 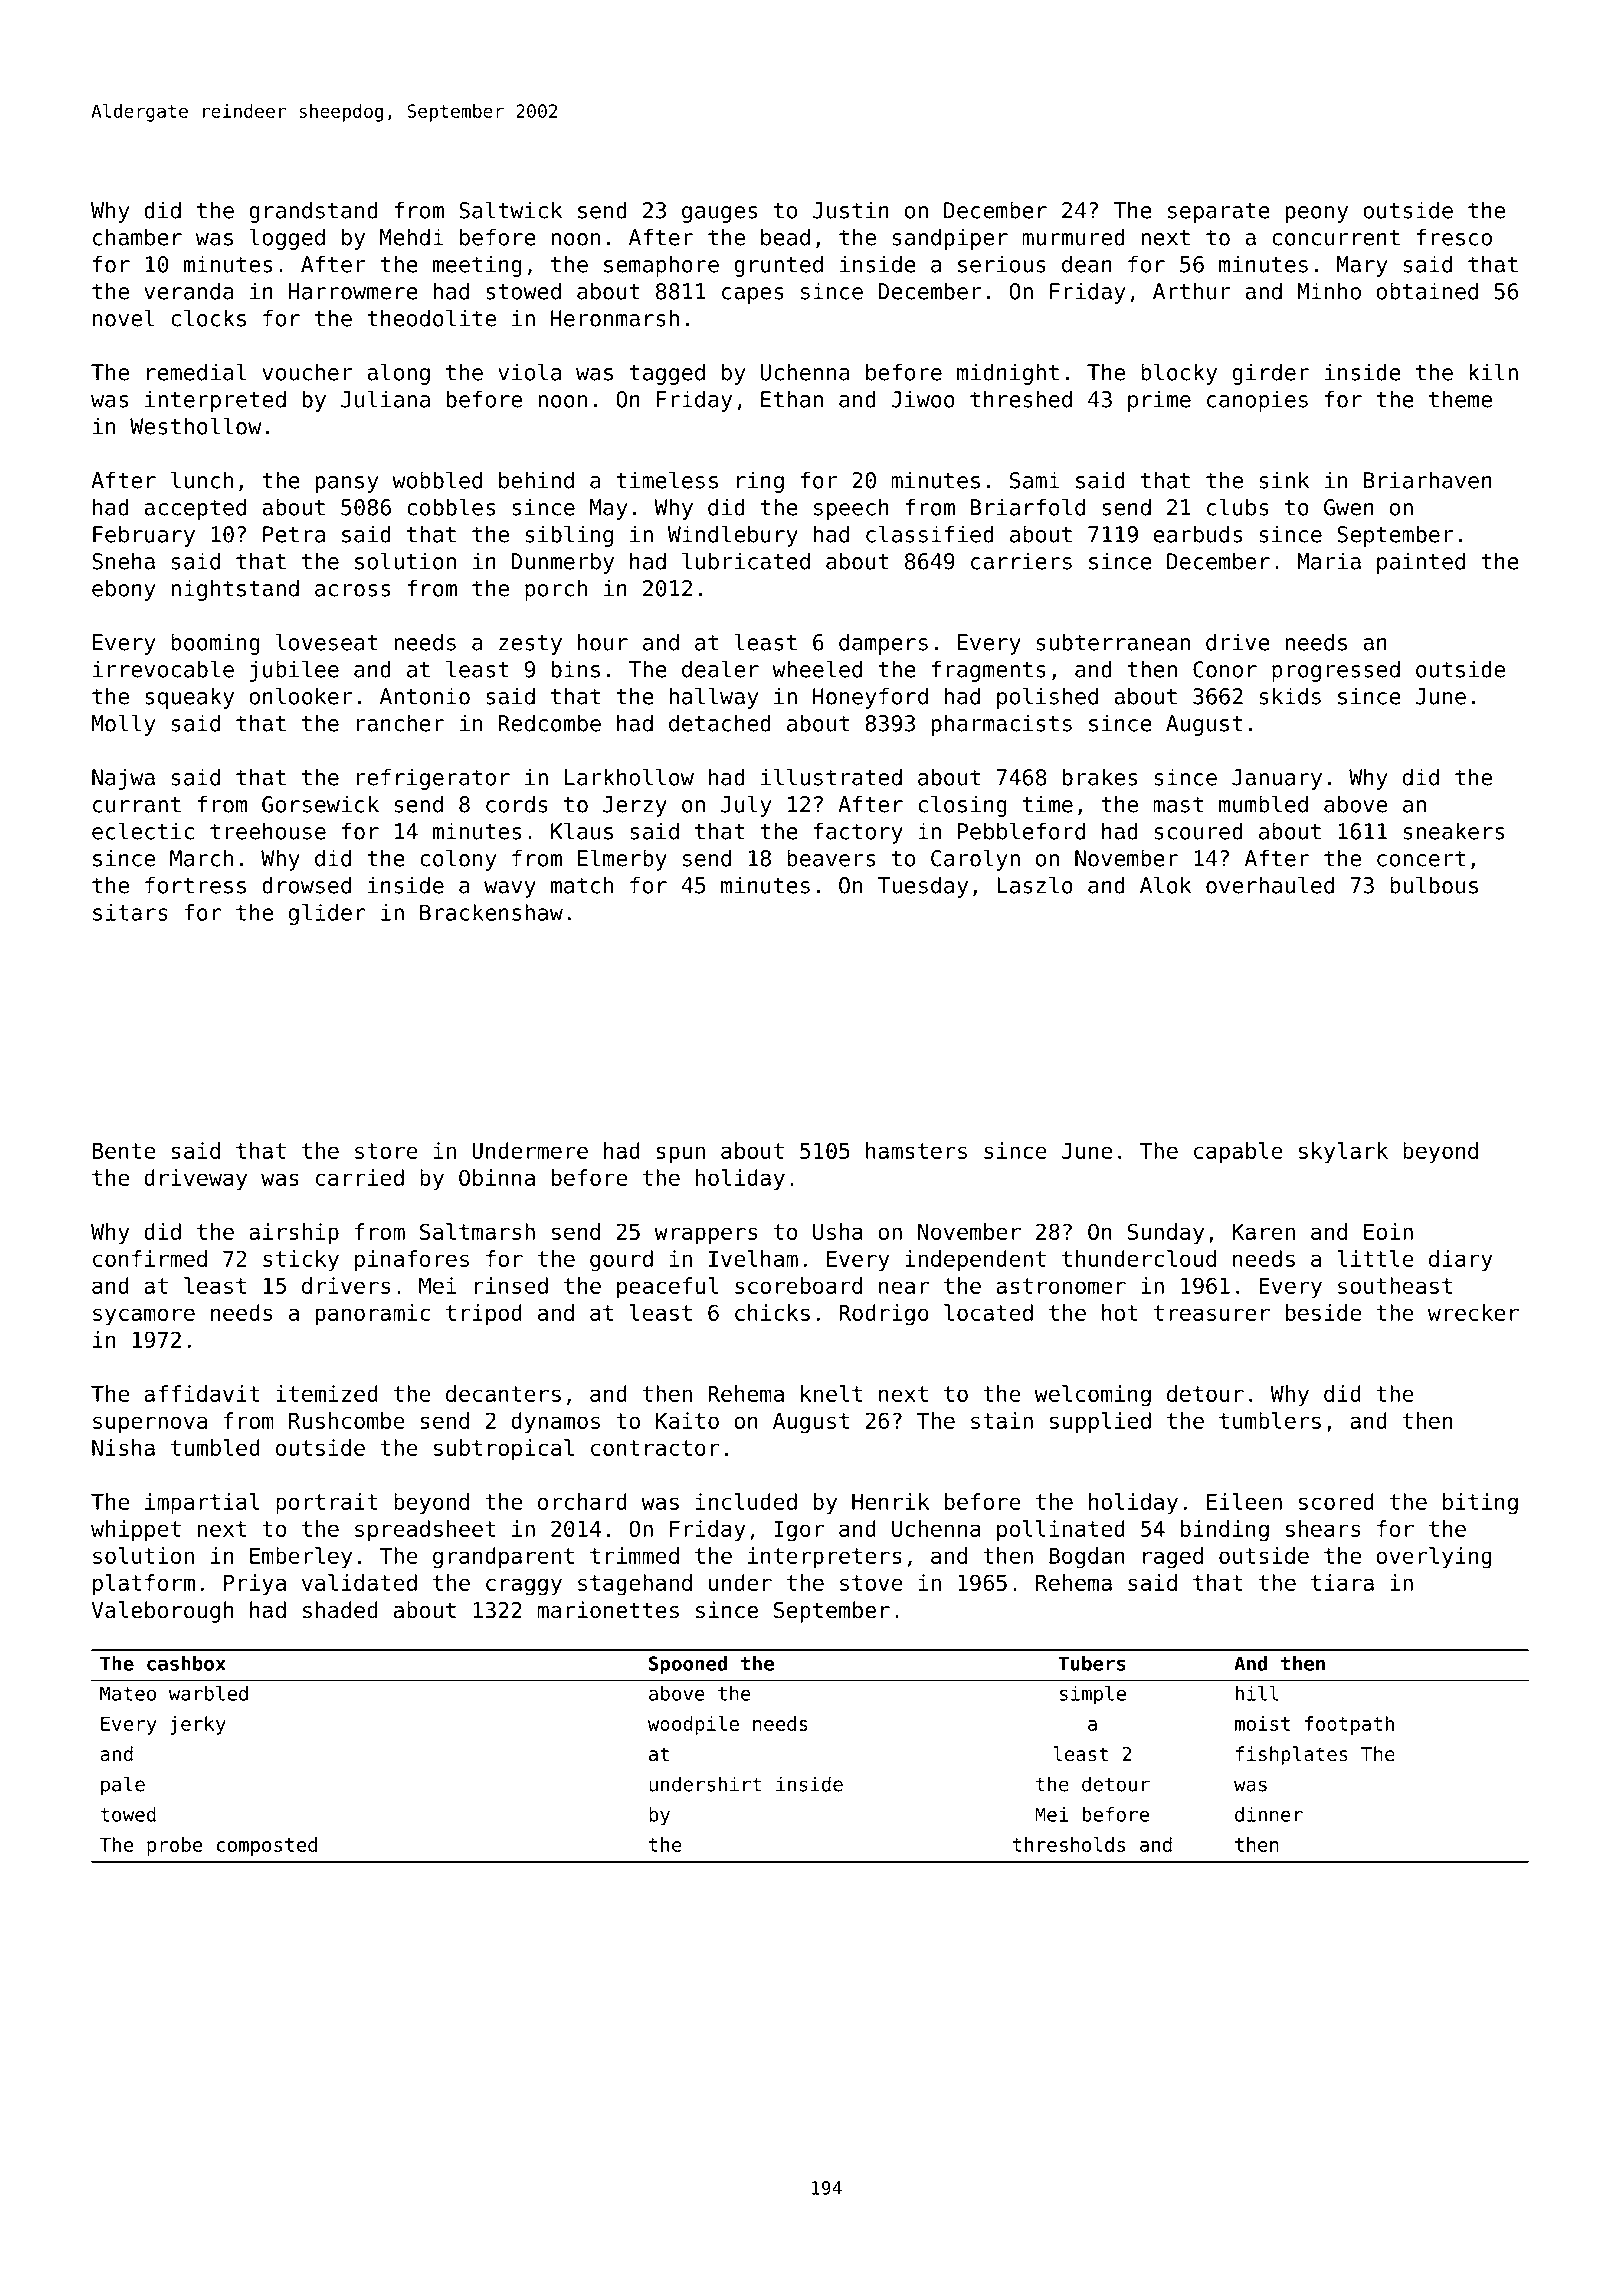 What do you see at coordinates (661, 266) in the screenshot?
I see `semaphore` at bounding box center [661, 266].
